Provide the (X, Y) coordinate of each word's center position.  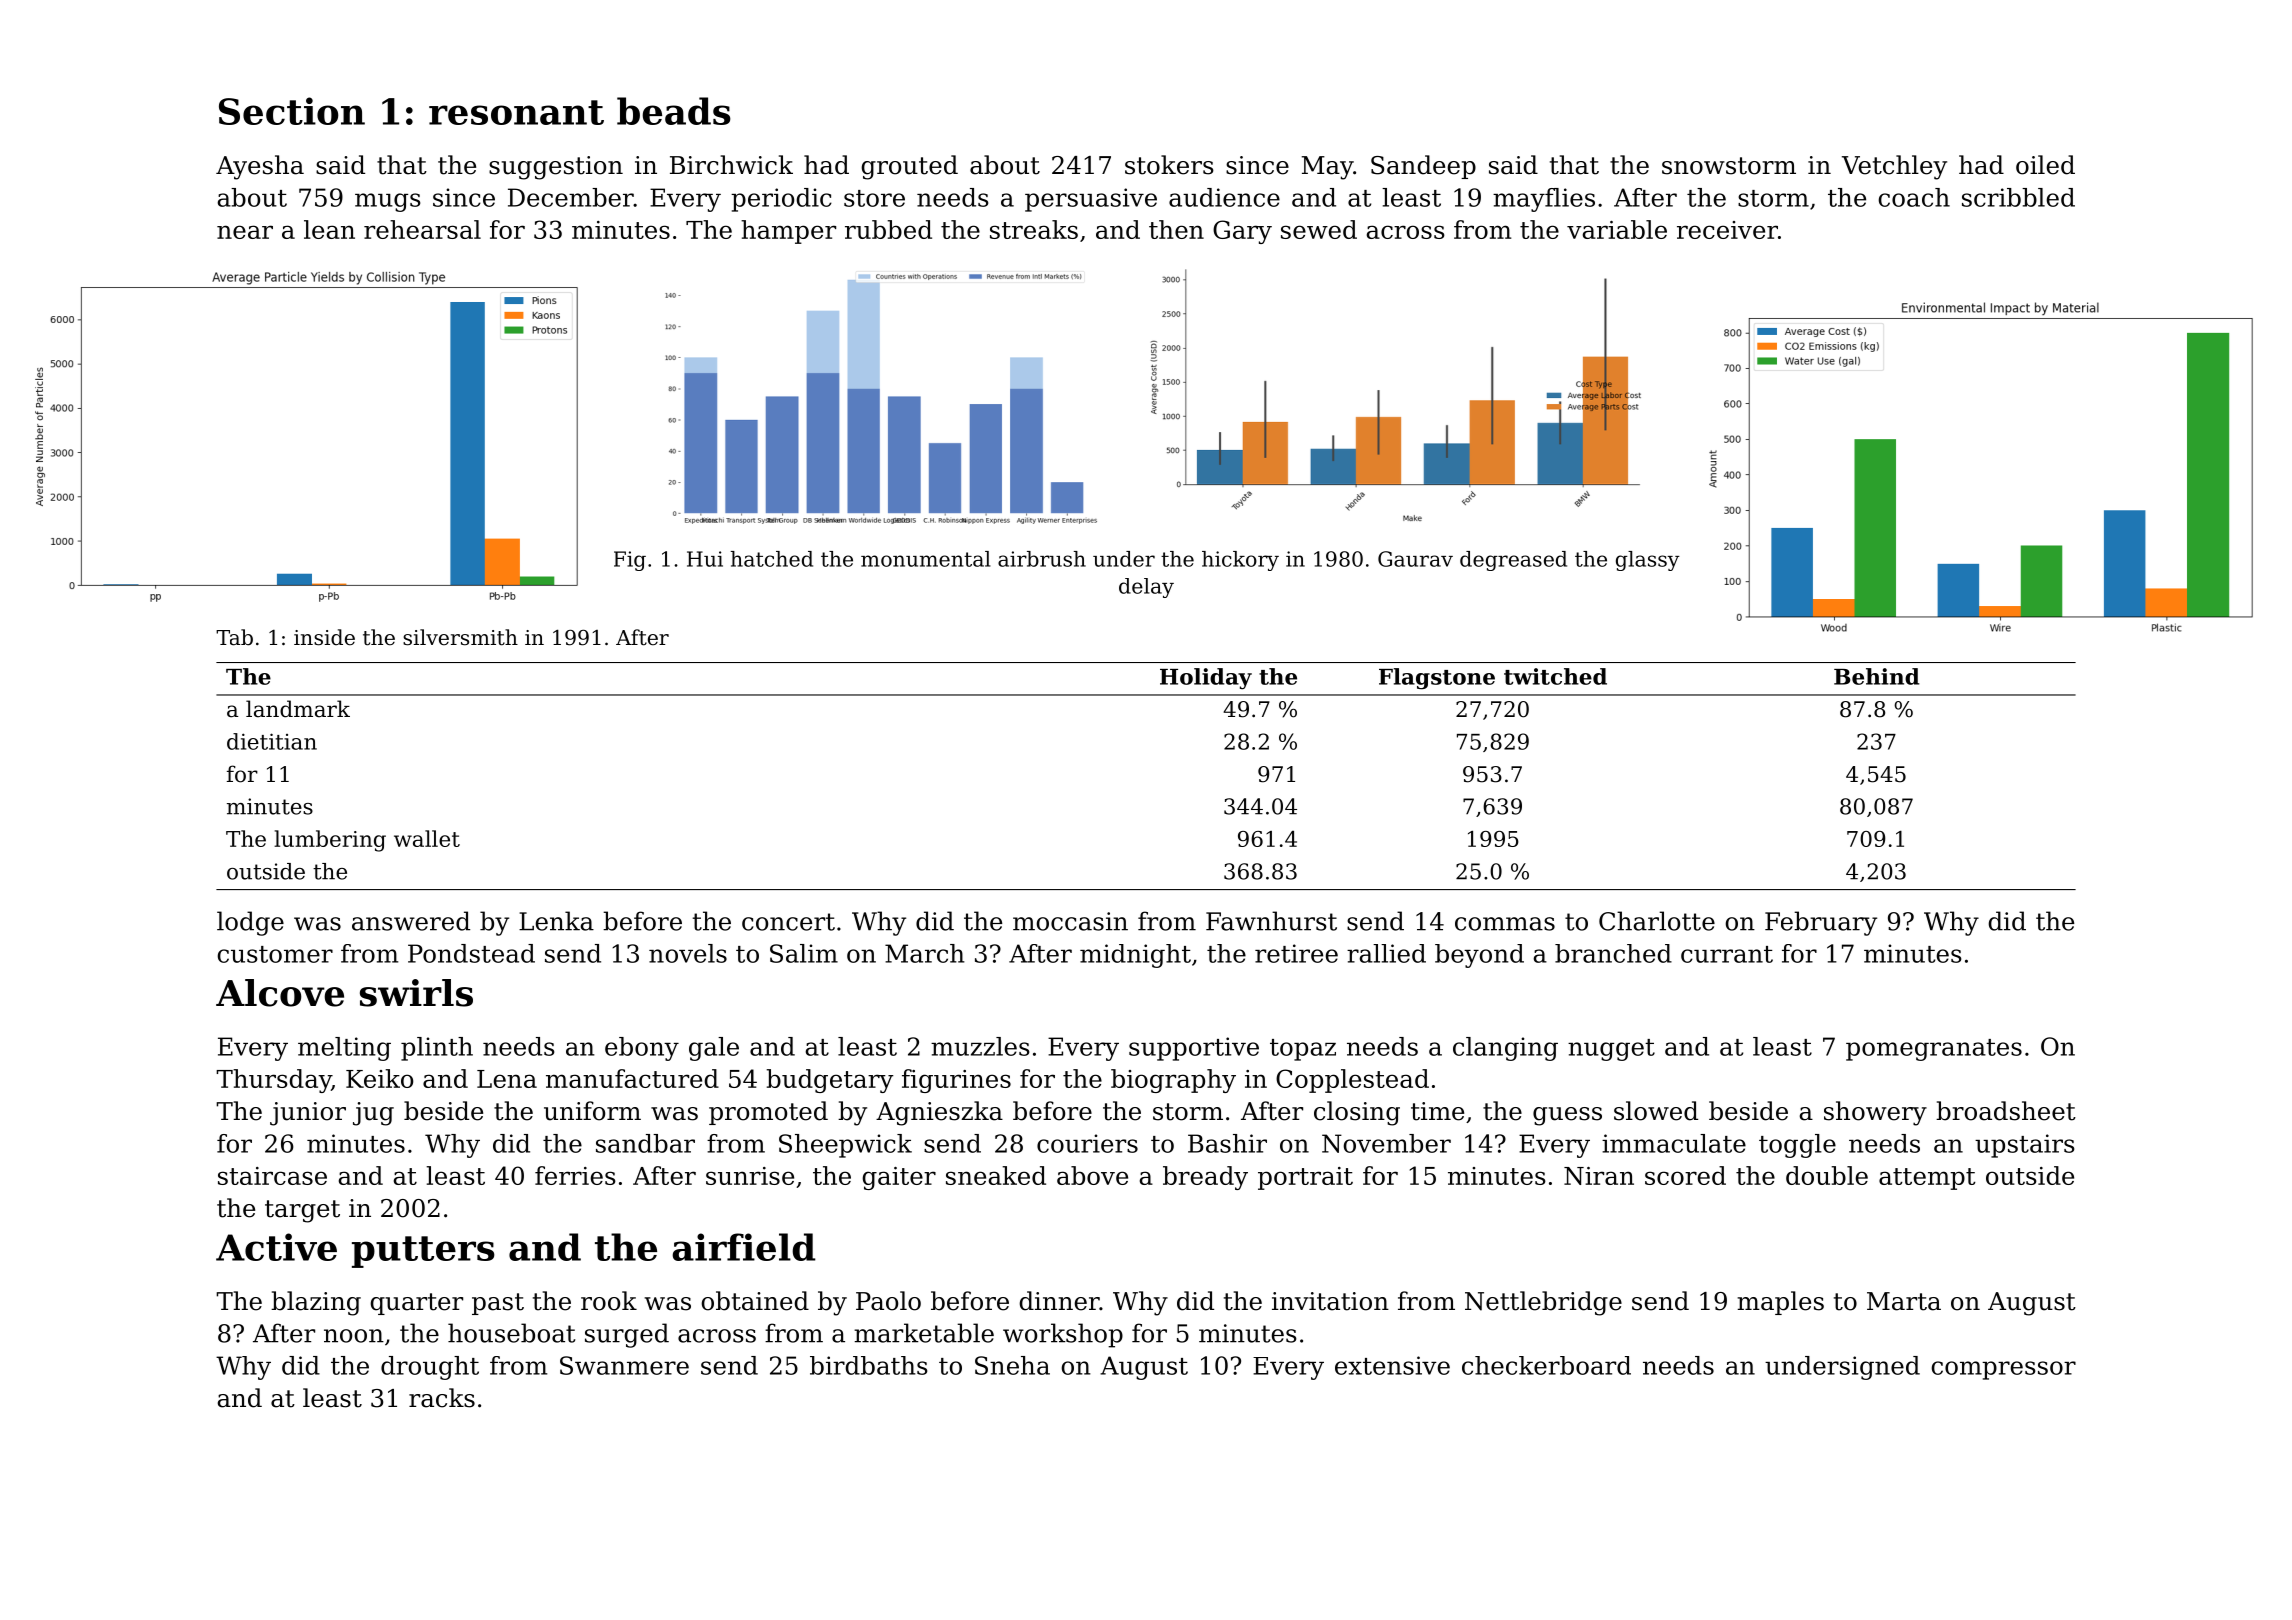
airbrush (1042, 559)
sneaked (996, 1175)
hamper (788, 232)
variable (1617, 229)
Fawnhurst (1271, 921)
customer (275, 954)
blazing (316, 1303)
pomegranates (1934, 1050)
